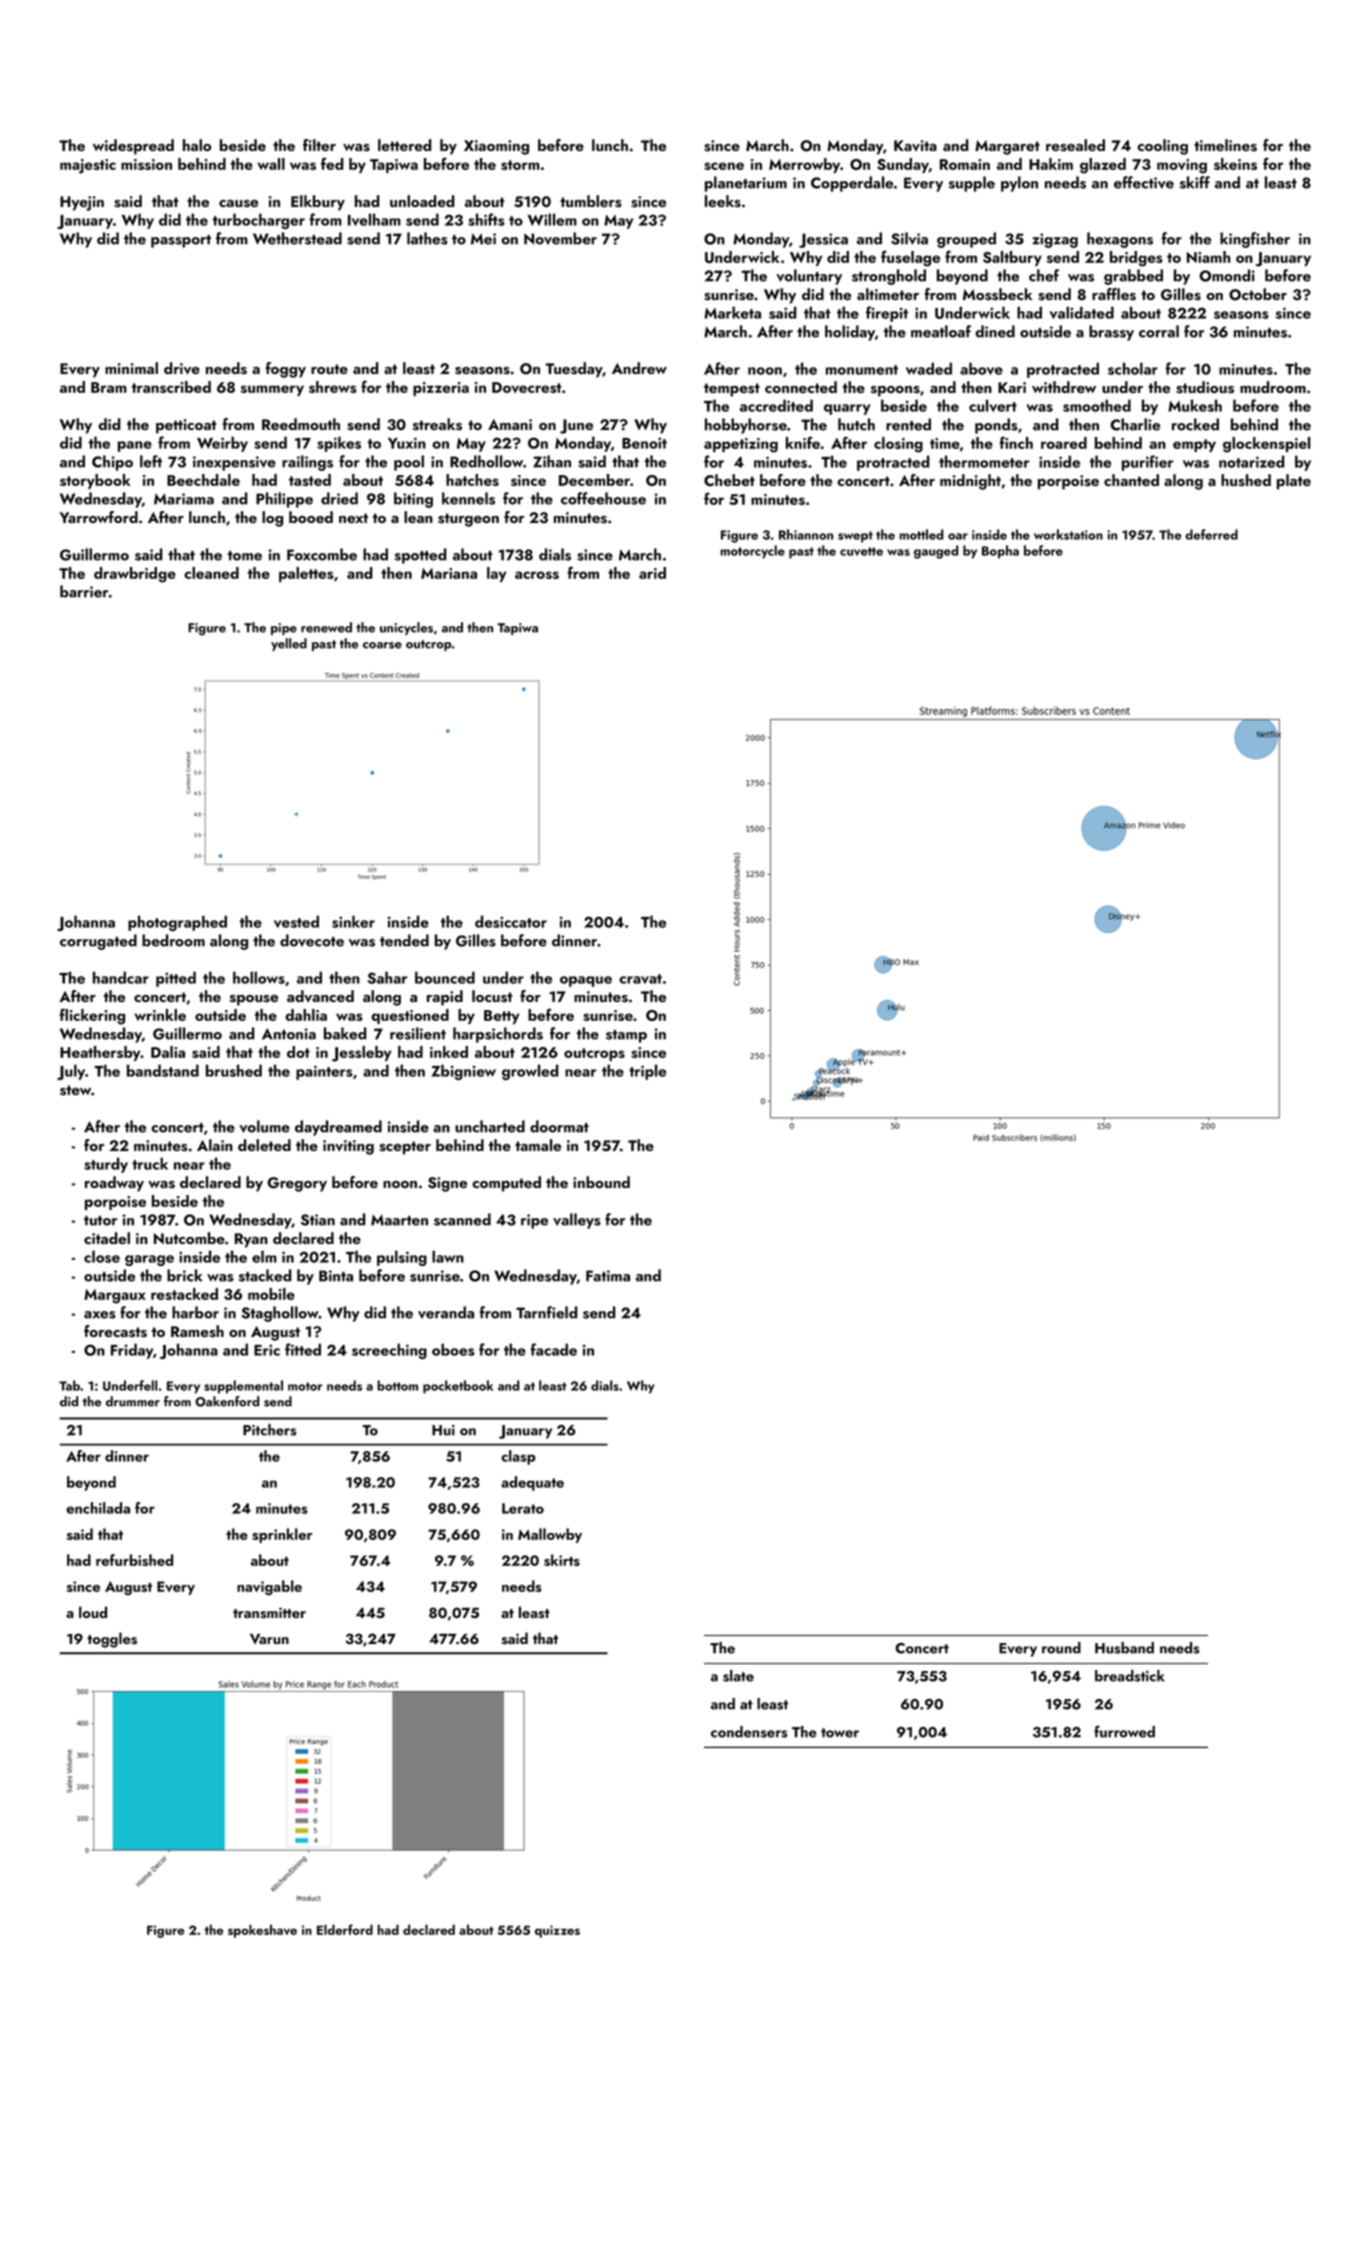  What do you see at coordinates (353, 921) in the page?
I see `sinker` at bounding box center [353, 921].
